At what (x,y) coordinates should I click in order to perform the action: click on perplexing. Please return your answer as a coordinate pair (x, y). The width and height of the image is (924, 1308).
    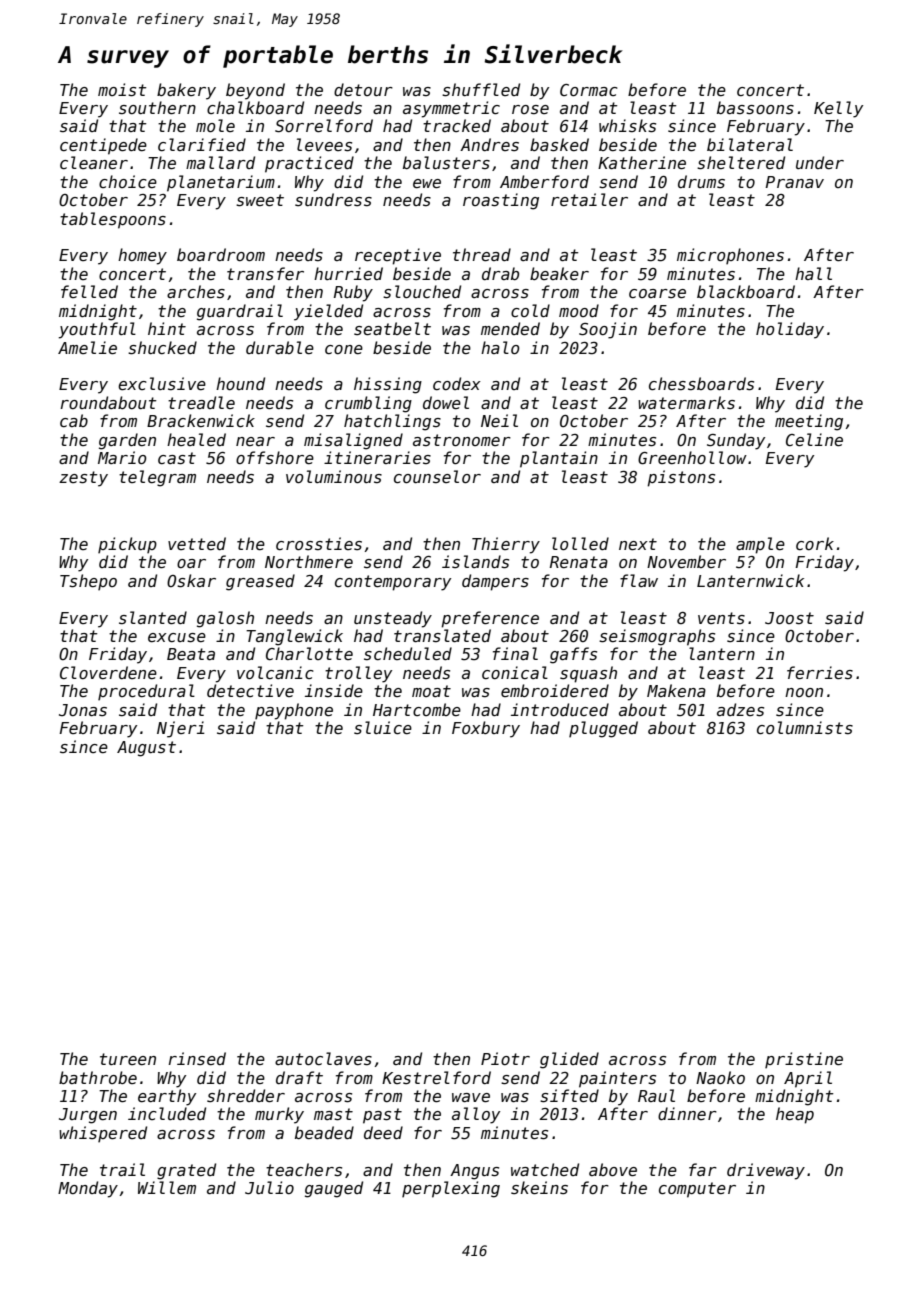
    Looking at the image, I should click on (451, 1189).
